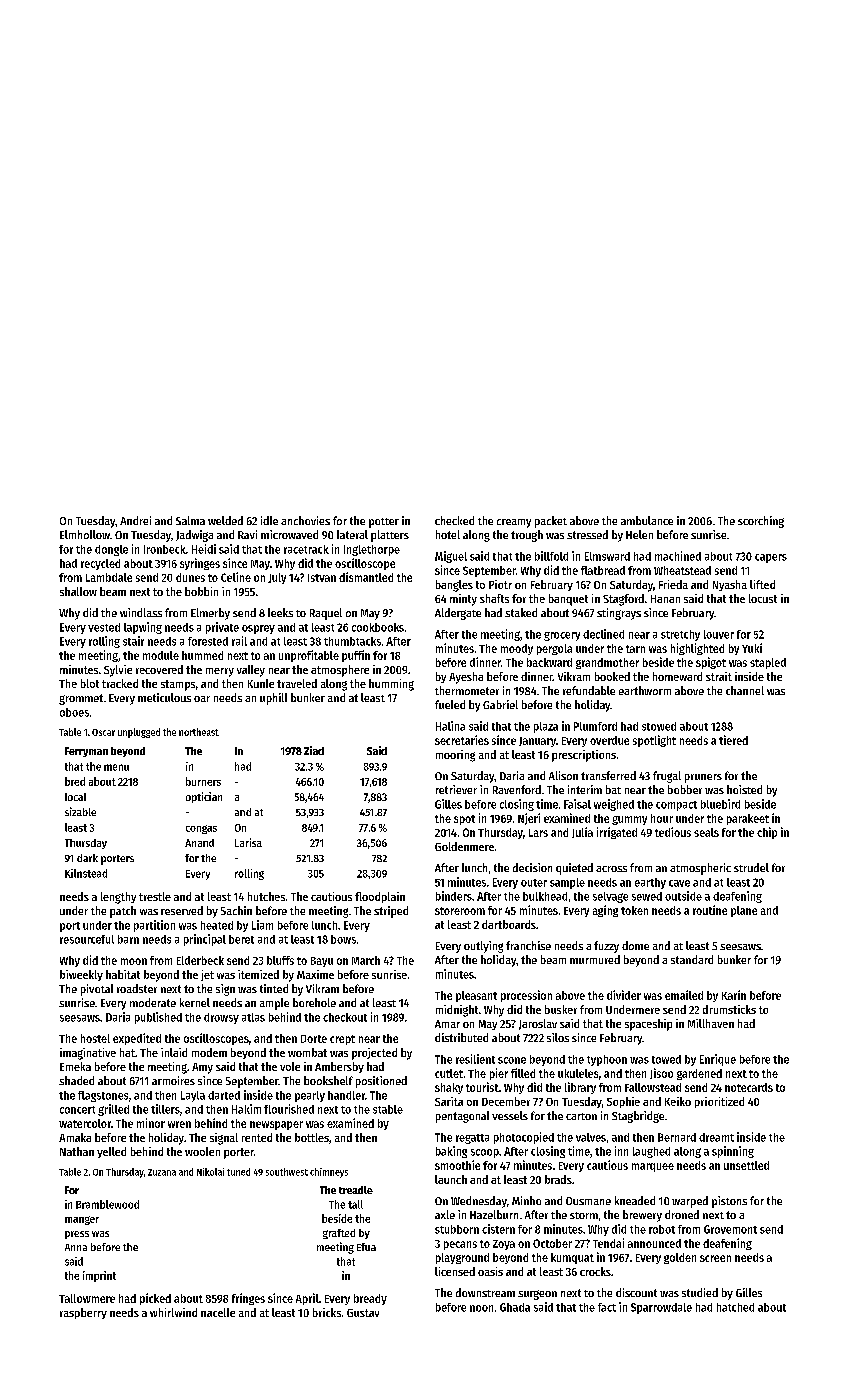 The image size is (849, 1400). I want to click on Celine, so click(236, 577).
